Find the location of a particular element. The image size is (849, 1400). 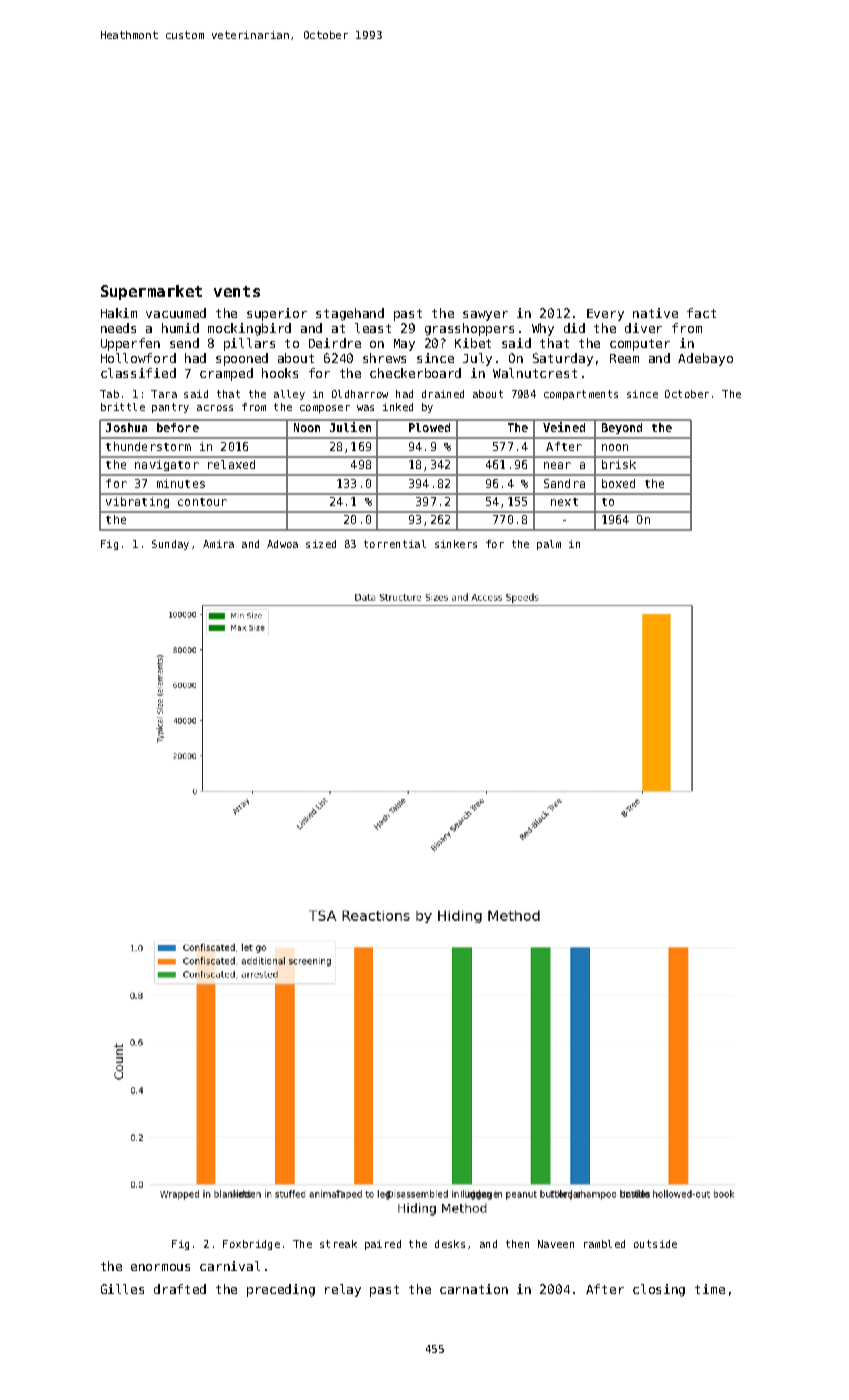

outside is located at coordinates (655, 1244).
